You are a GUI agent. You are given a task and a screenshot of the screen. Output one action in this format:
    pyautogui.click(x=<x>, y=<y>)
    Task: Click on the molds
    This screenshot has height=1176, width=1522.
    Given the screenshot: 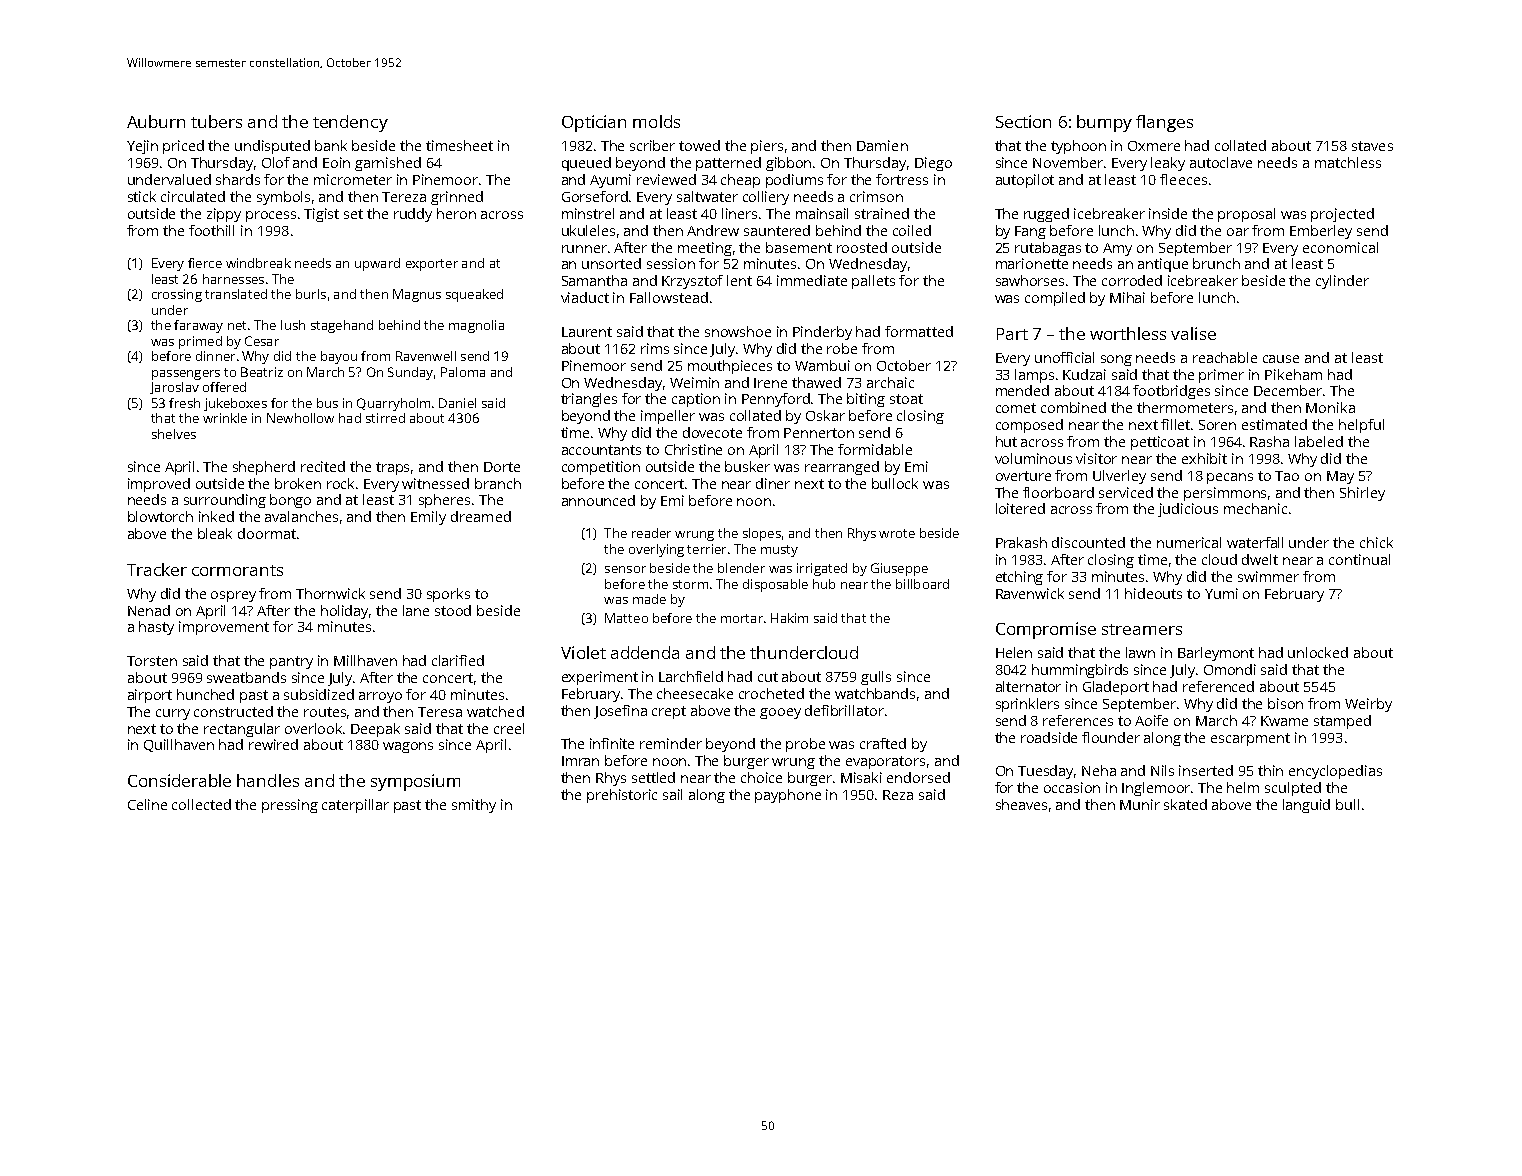 What is the action you would take?
    pyautogui.click(x=656, y=121)
